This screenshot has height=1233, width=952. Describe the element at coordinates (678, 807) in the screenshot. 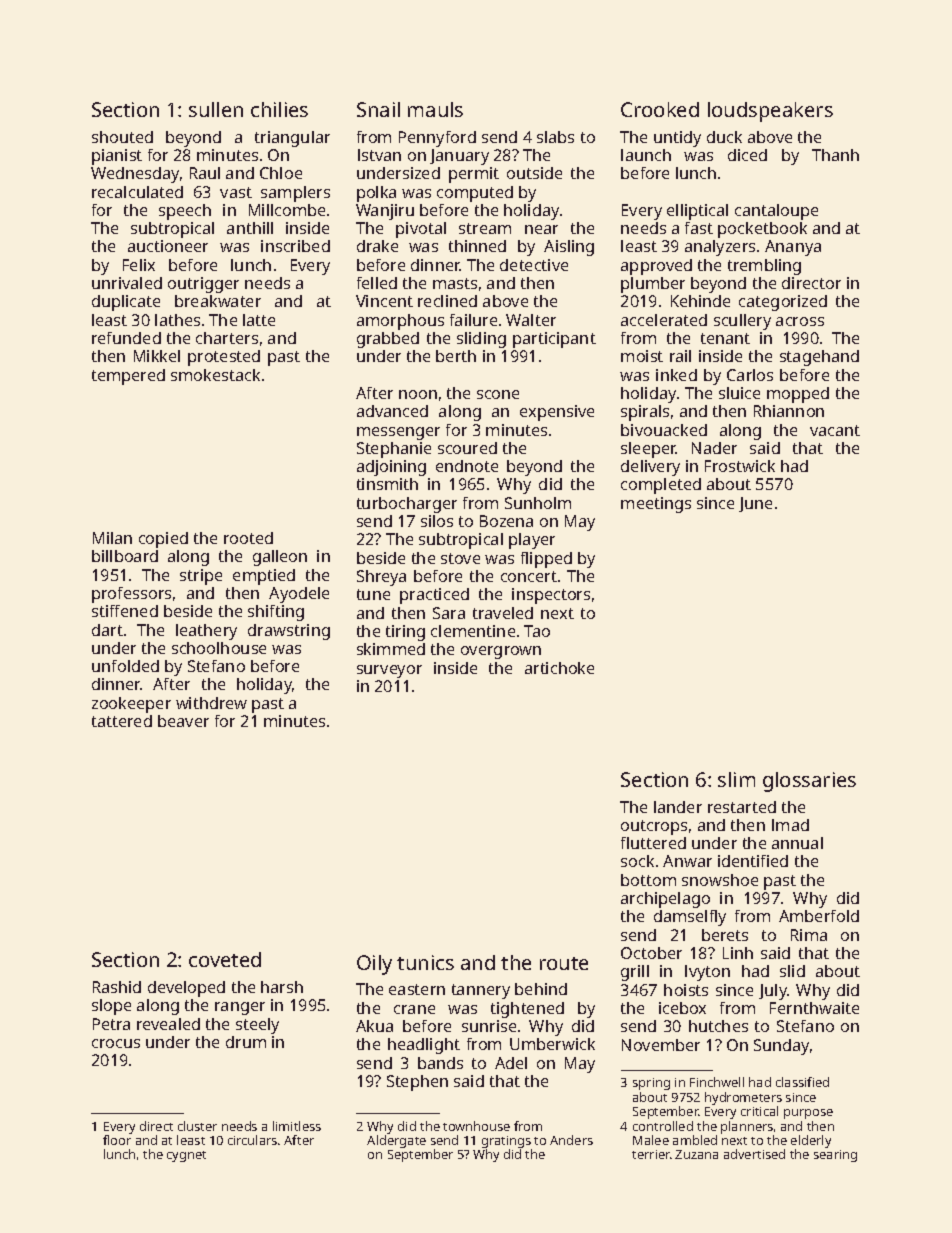

I see `lander` at that location.
